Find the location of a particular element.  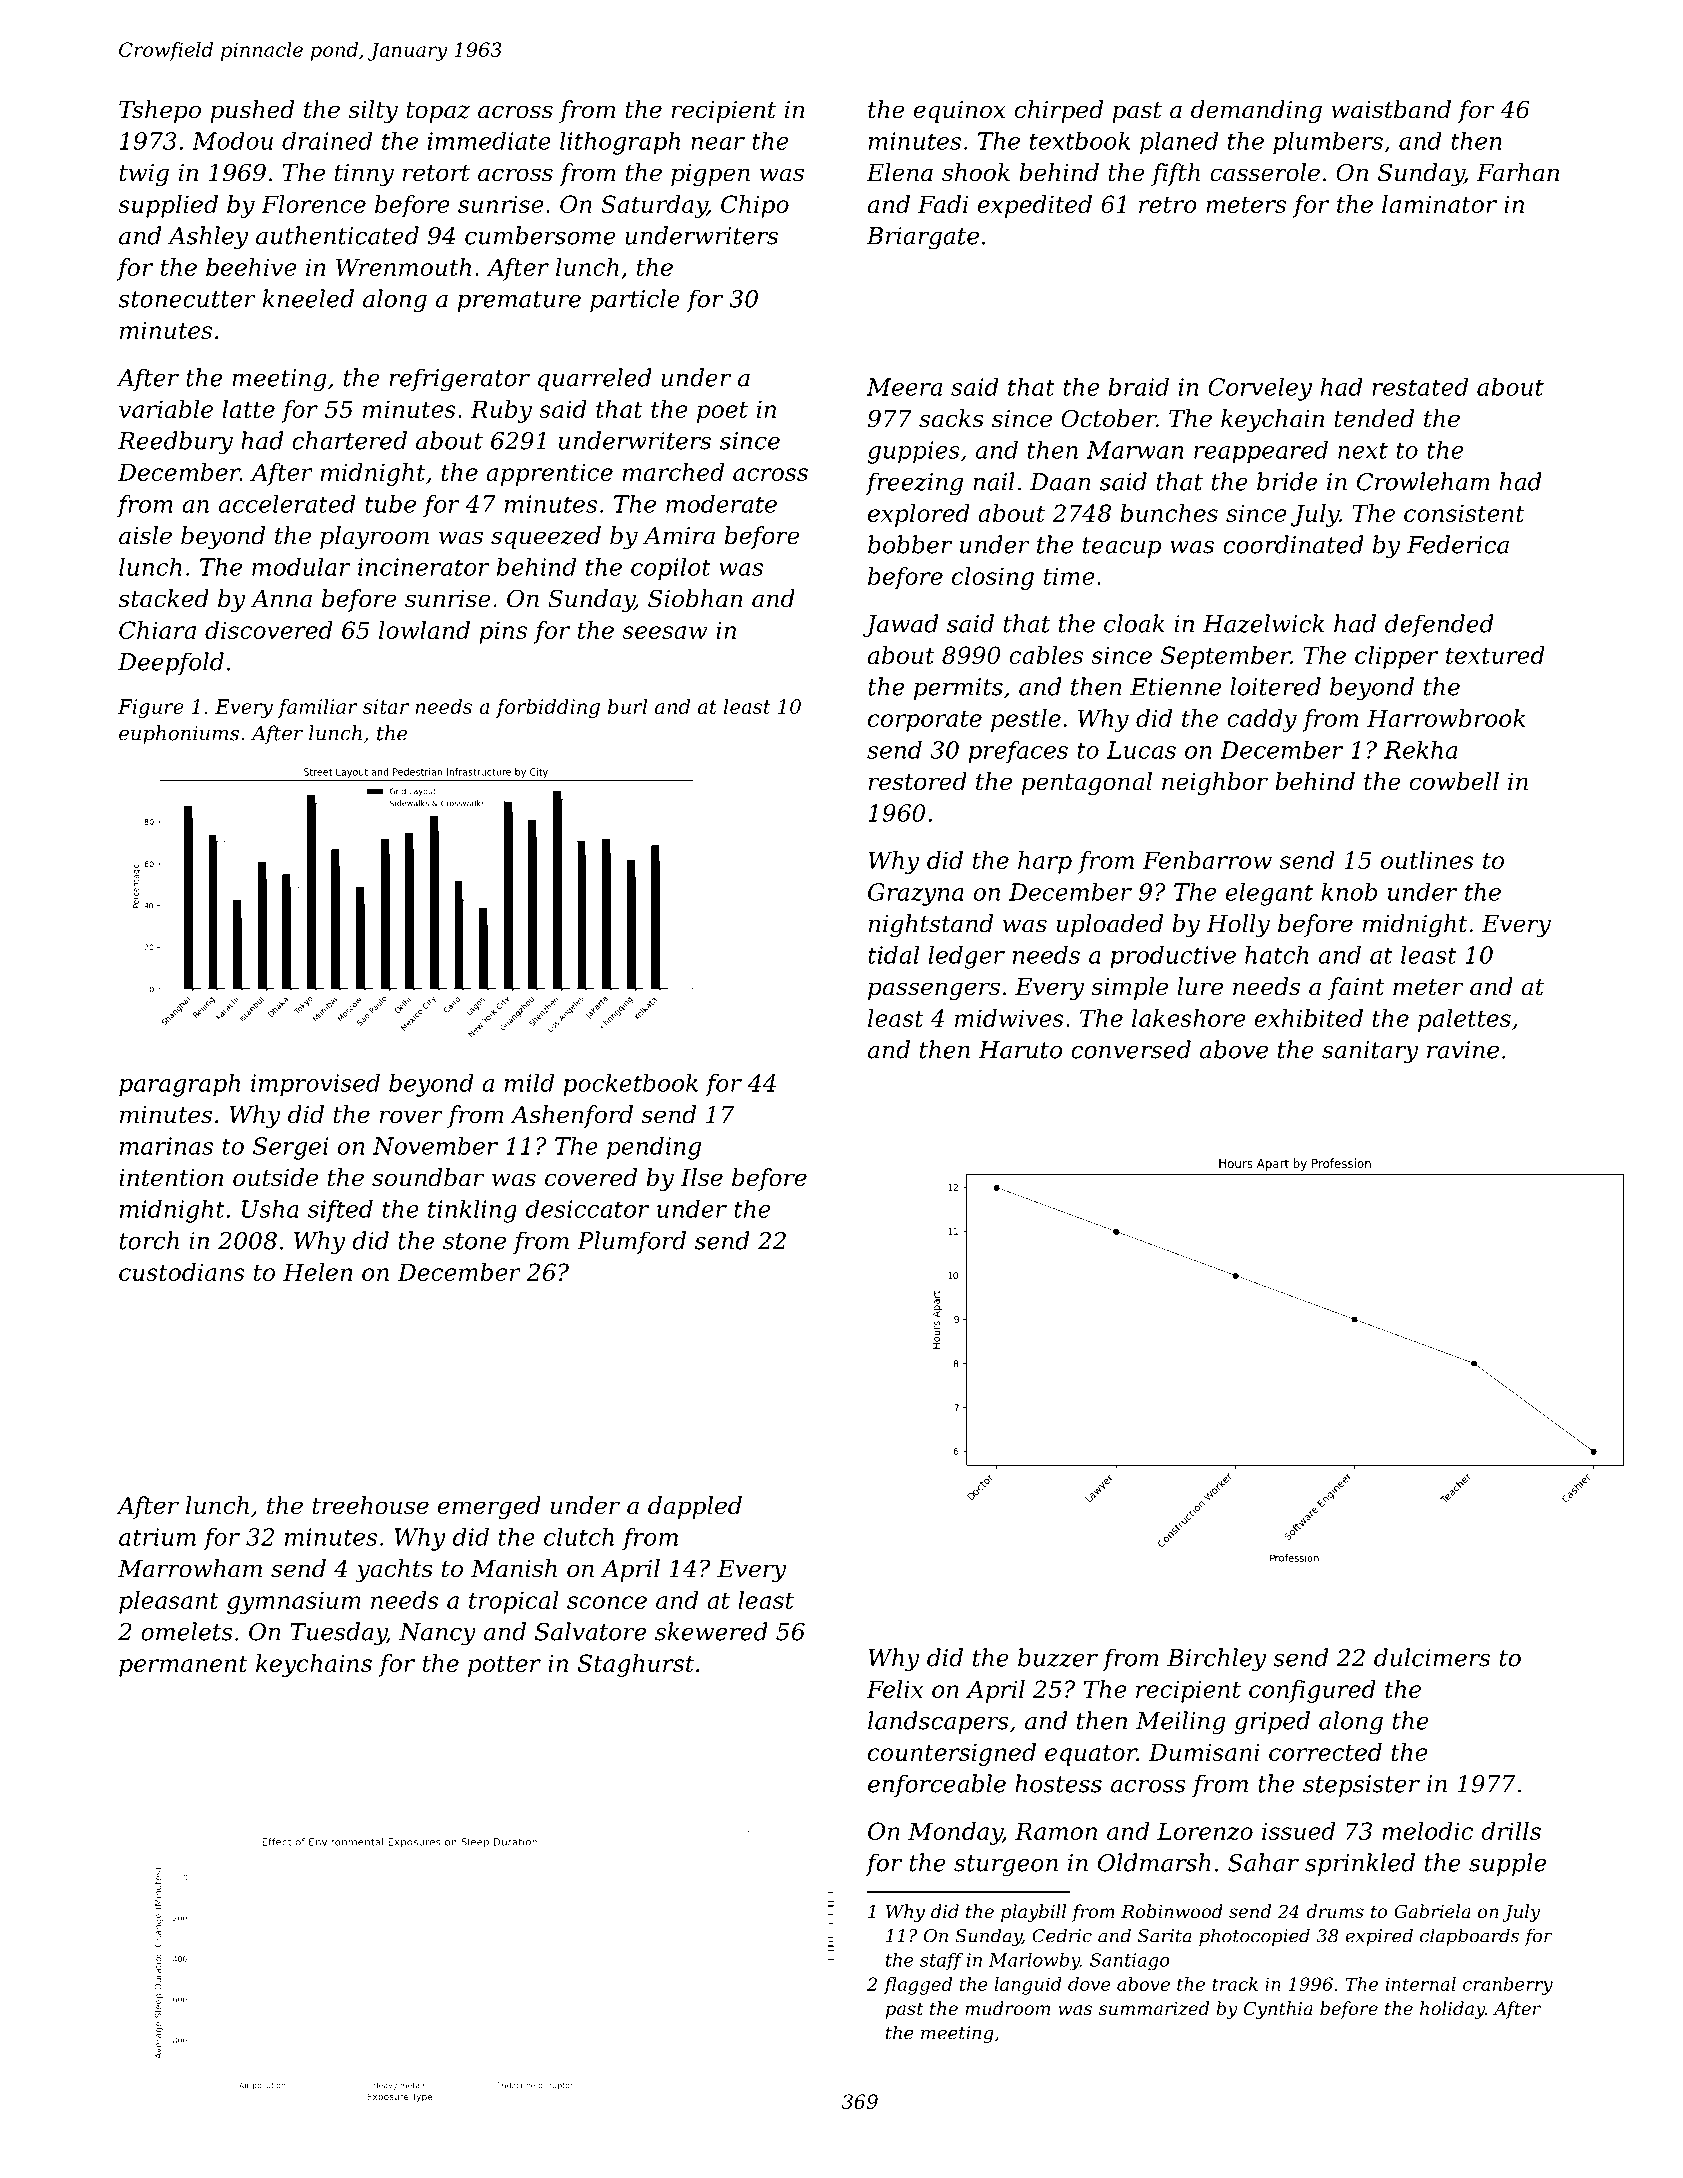

Modou is located at coordinates (232, 141).
